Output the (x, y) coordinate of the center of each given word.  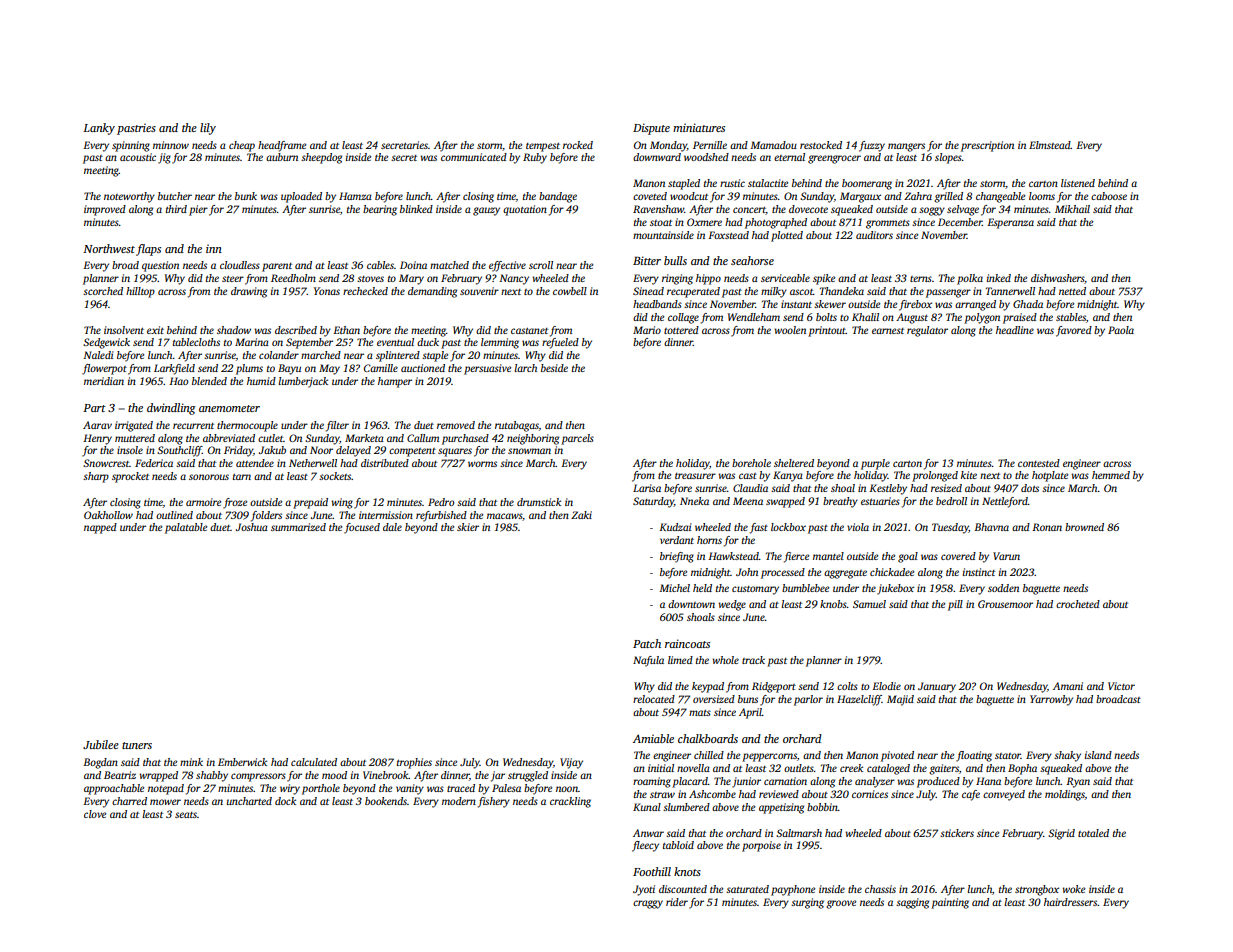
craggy (648, 904)
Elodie (886, 686)
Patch (647, 643)
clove (95, 814)
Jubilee (101, 744)
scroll (541, 265)
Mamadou (773, 145)
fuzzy (872, 146)
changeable (1000, 197)
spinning (131, 146)
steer (233, 279)
